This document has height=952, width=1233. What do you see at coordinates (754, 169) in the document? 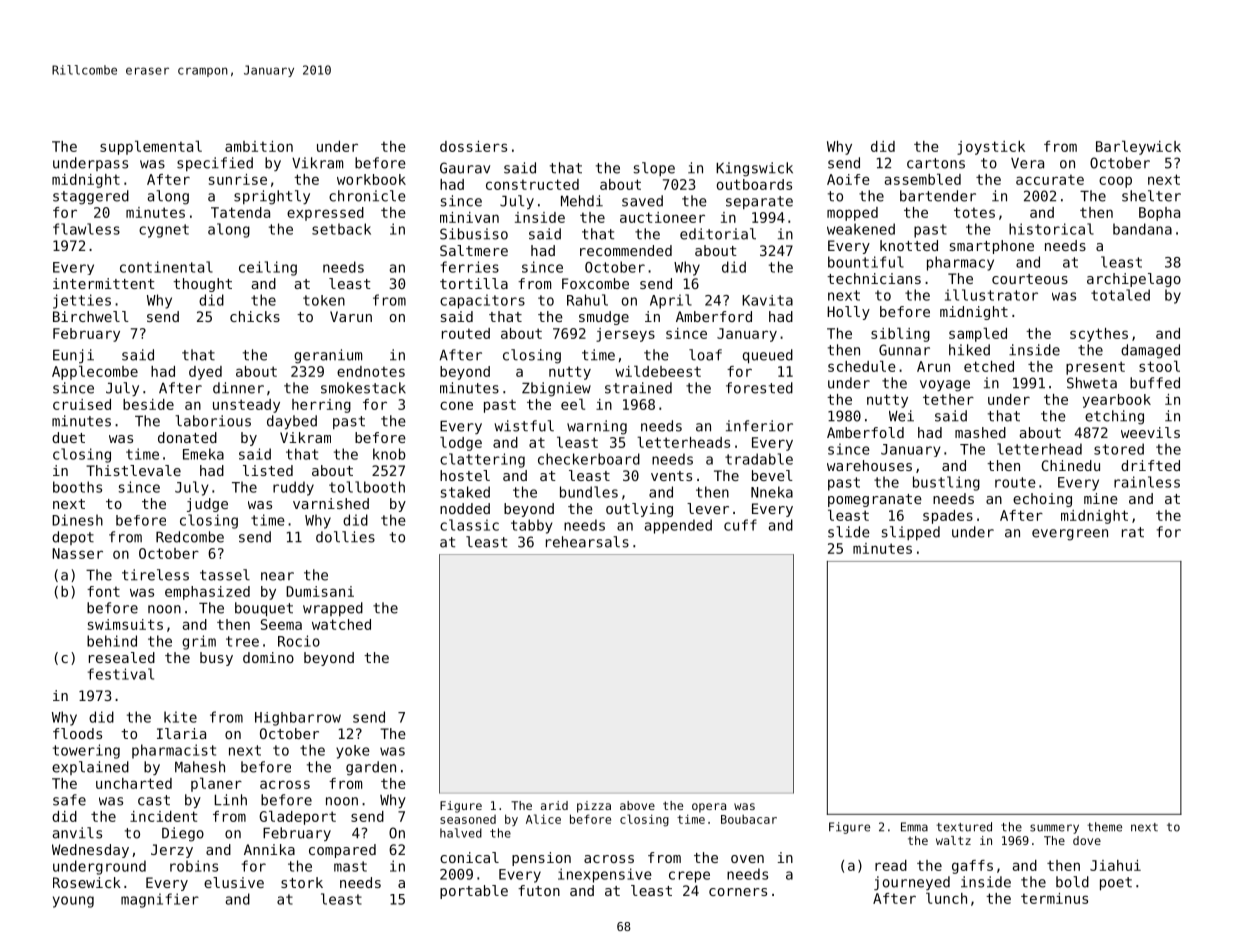
I see `Kingswick` at bounding box center [754, 169].
